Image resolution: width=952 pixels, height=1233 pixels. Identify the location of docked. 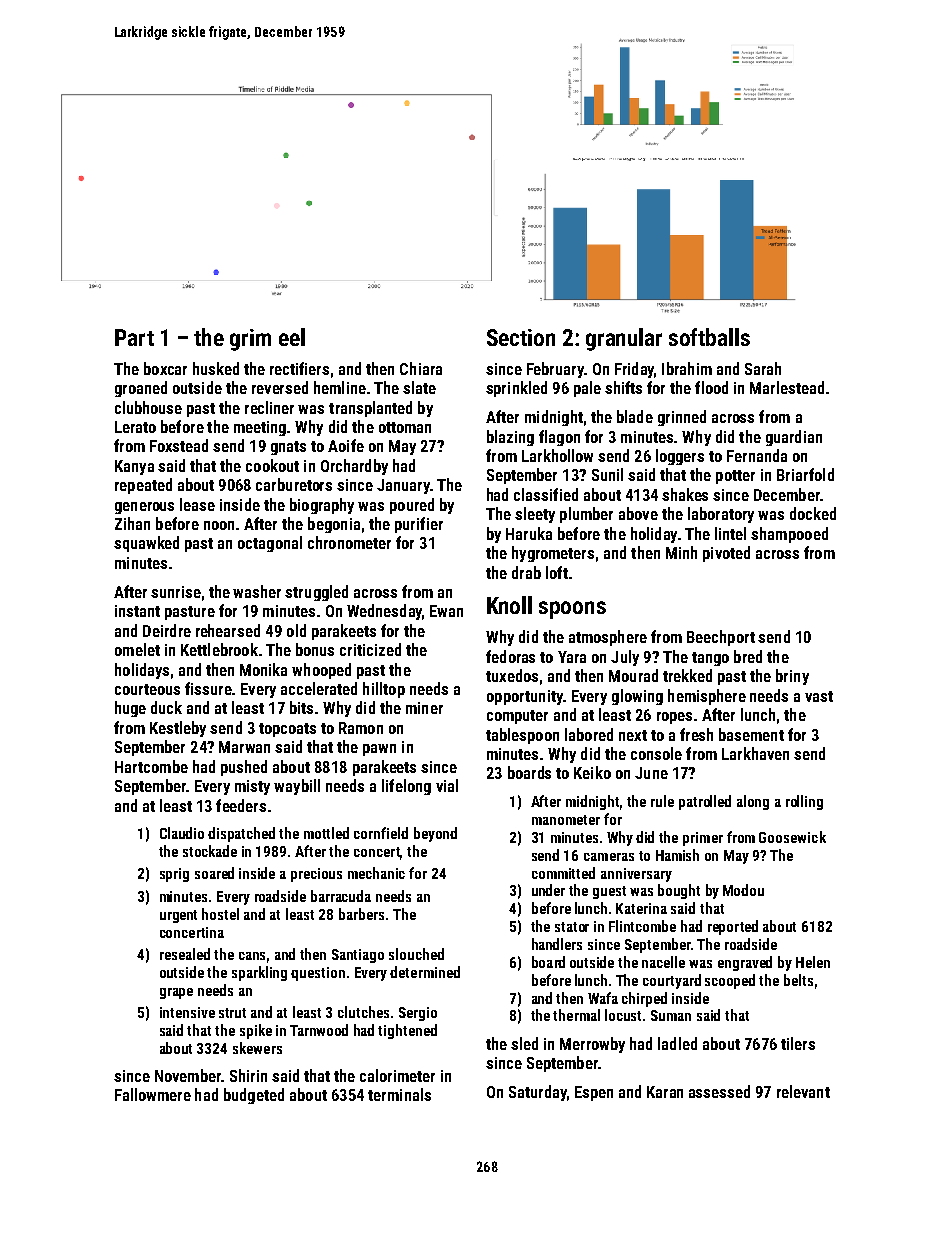
(813, 513).
